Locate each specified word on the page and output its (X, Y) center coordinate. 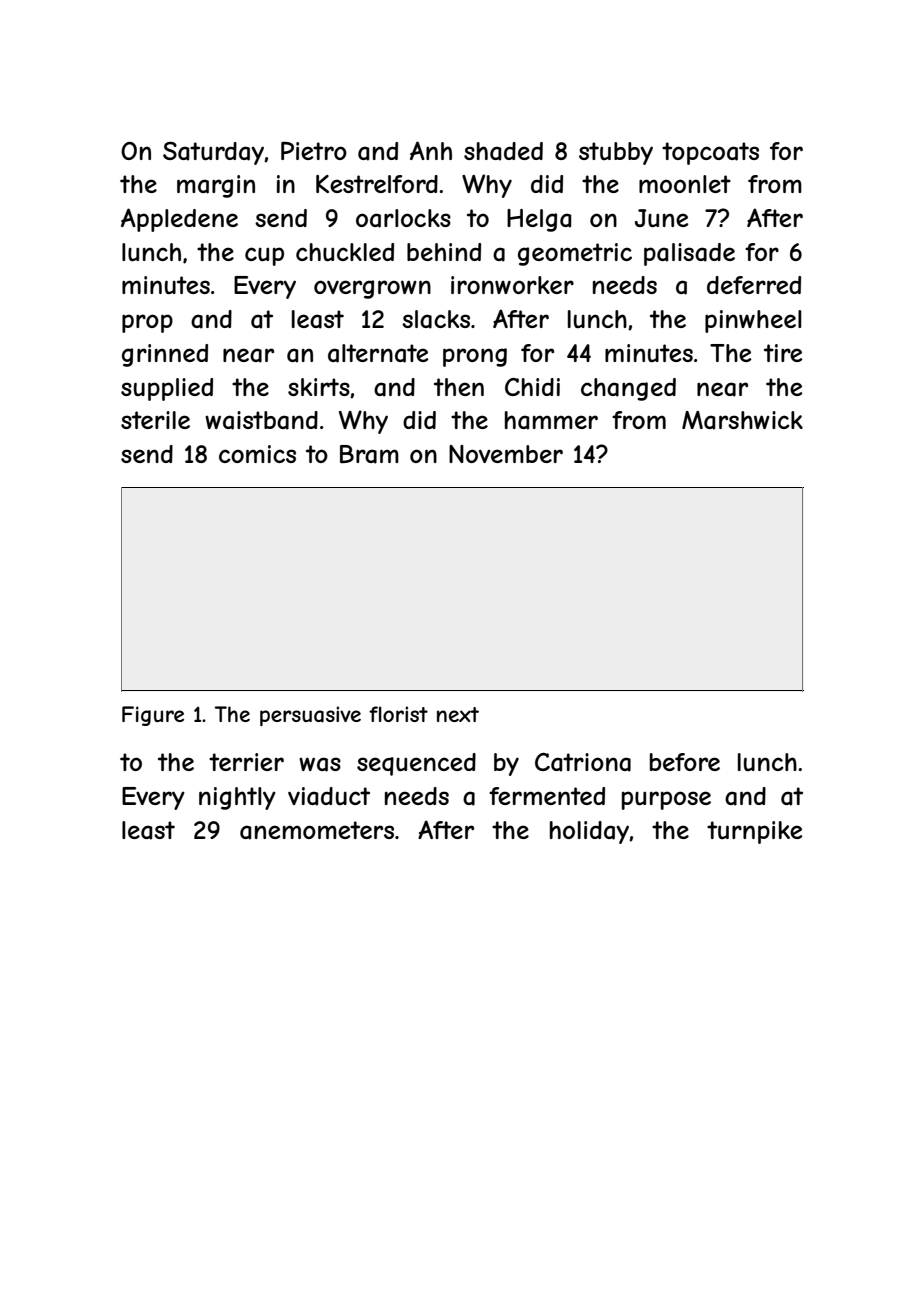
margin (216, 186)
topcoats (710, 153)
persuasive (310, 716)
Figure (153, 716)
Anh (431, 150)
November (506, 454)
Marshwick (742, 420)
